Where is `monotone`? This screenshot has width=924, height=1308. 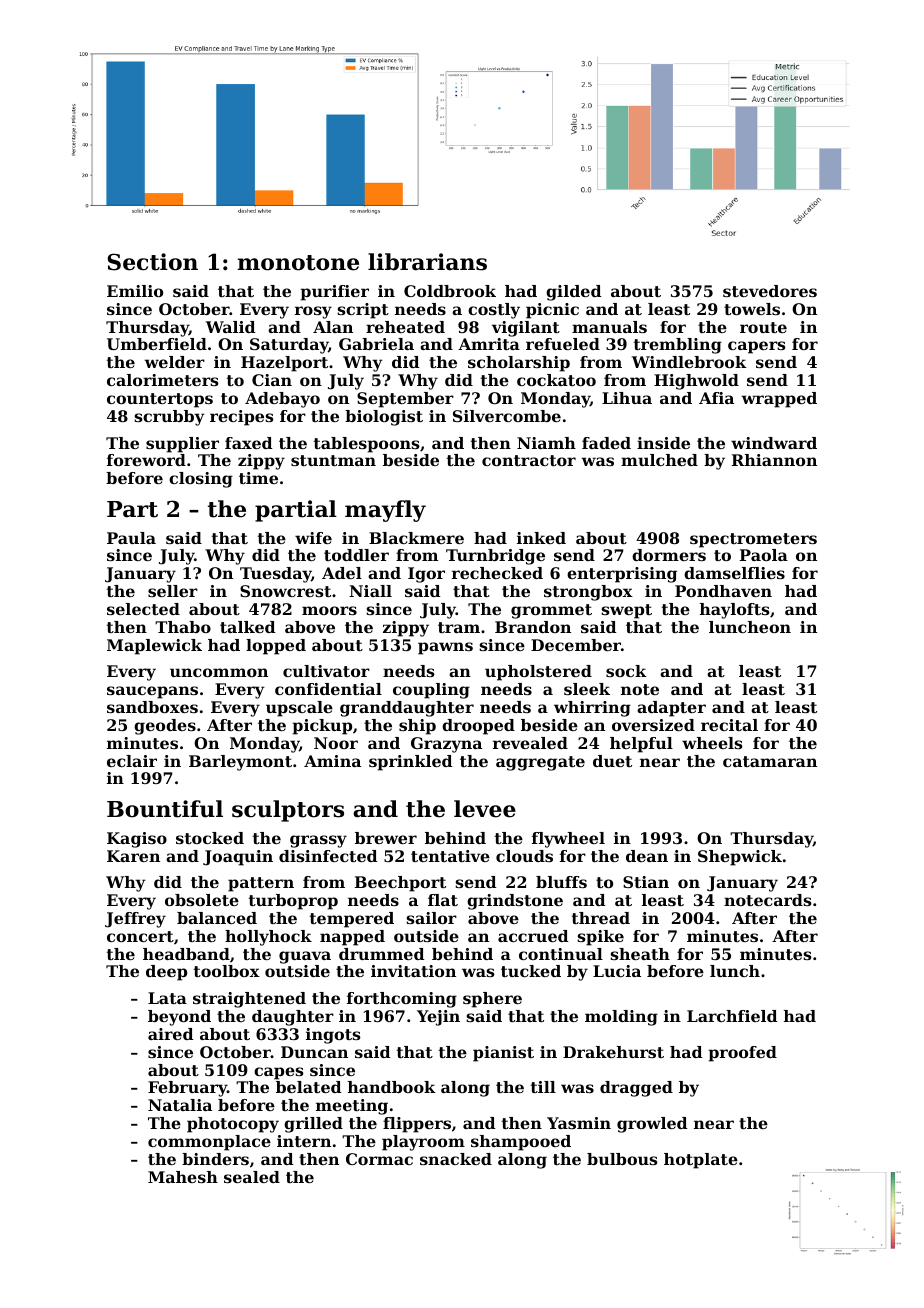
monotone is located at coordinates (298, 263).
